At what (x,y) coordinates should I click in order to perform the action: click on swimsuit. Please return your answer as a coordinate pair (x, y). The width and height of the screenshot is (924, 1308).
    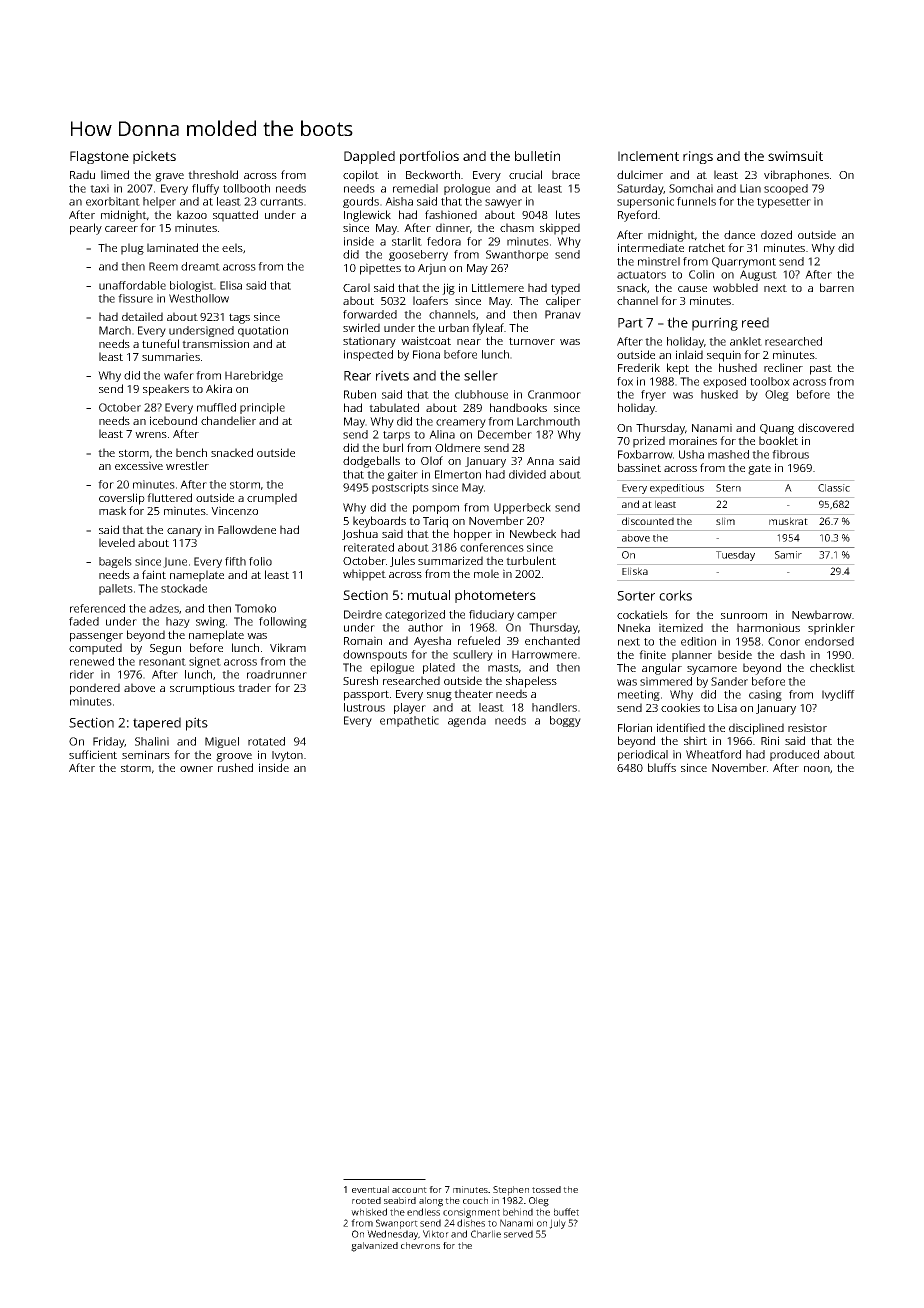
    Looking at the image, I should click on (795, 156).
